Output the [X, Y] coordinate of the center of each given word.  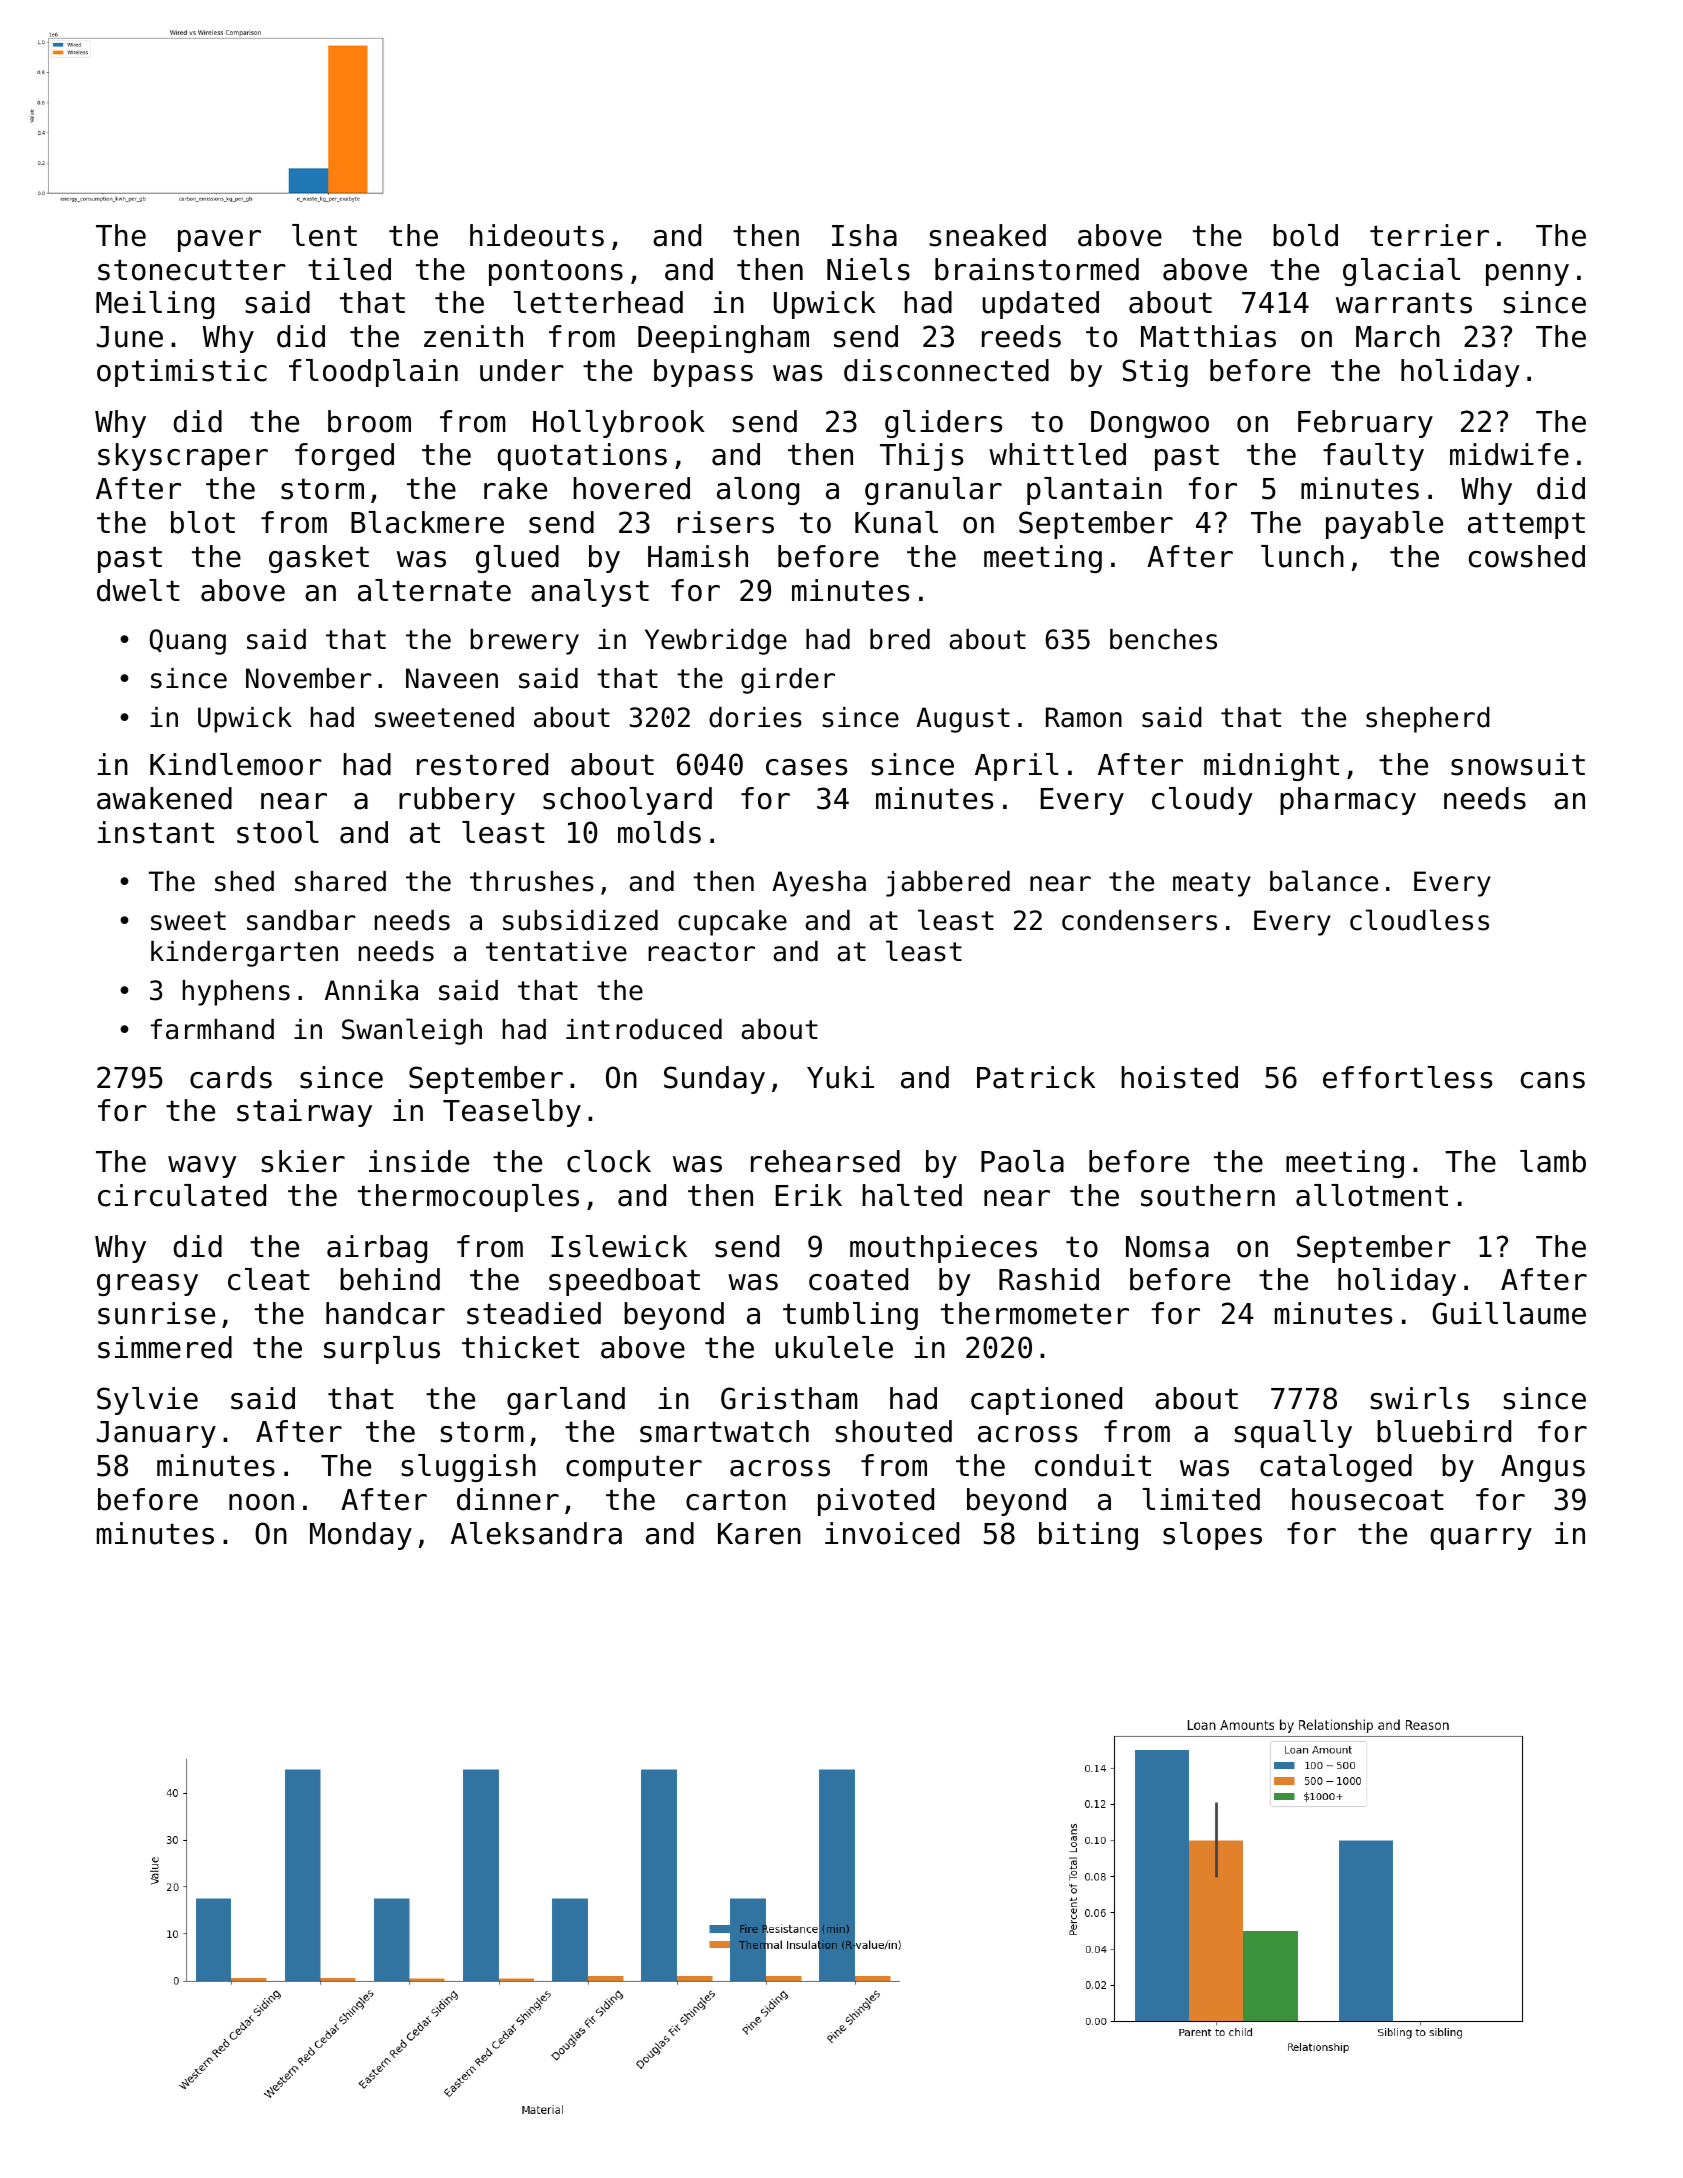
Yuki [840, 1077]
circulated [182, 1195]
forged [344, 457]
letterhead [598, 302]
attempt [1526, 525]
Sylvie [147, 1401]
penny [1527, 275]
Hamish [698, 556]
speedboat [624, 1282]
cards [231, 1077]
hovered [631, 488]
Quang [188, 642]
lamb [1553, 1161]
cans [1553, 1080]
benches [1163, 639]
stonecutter [192, 270]
